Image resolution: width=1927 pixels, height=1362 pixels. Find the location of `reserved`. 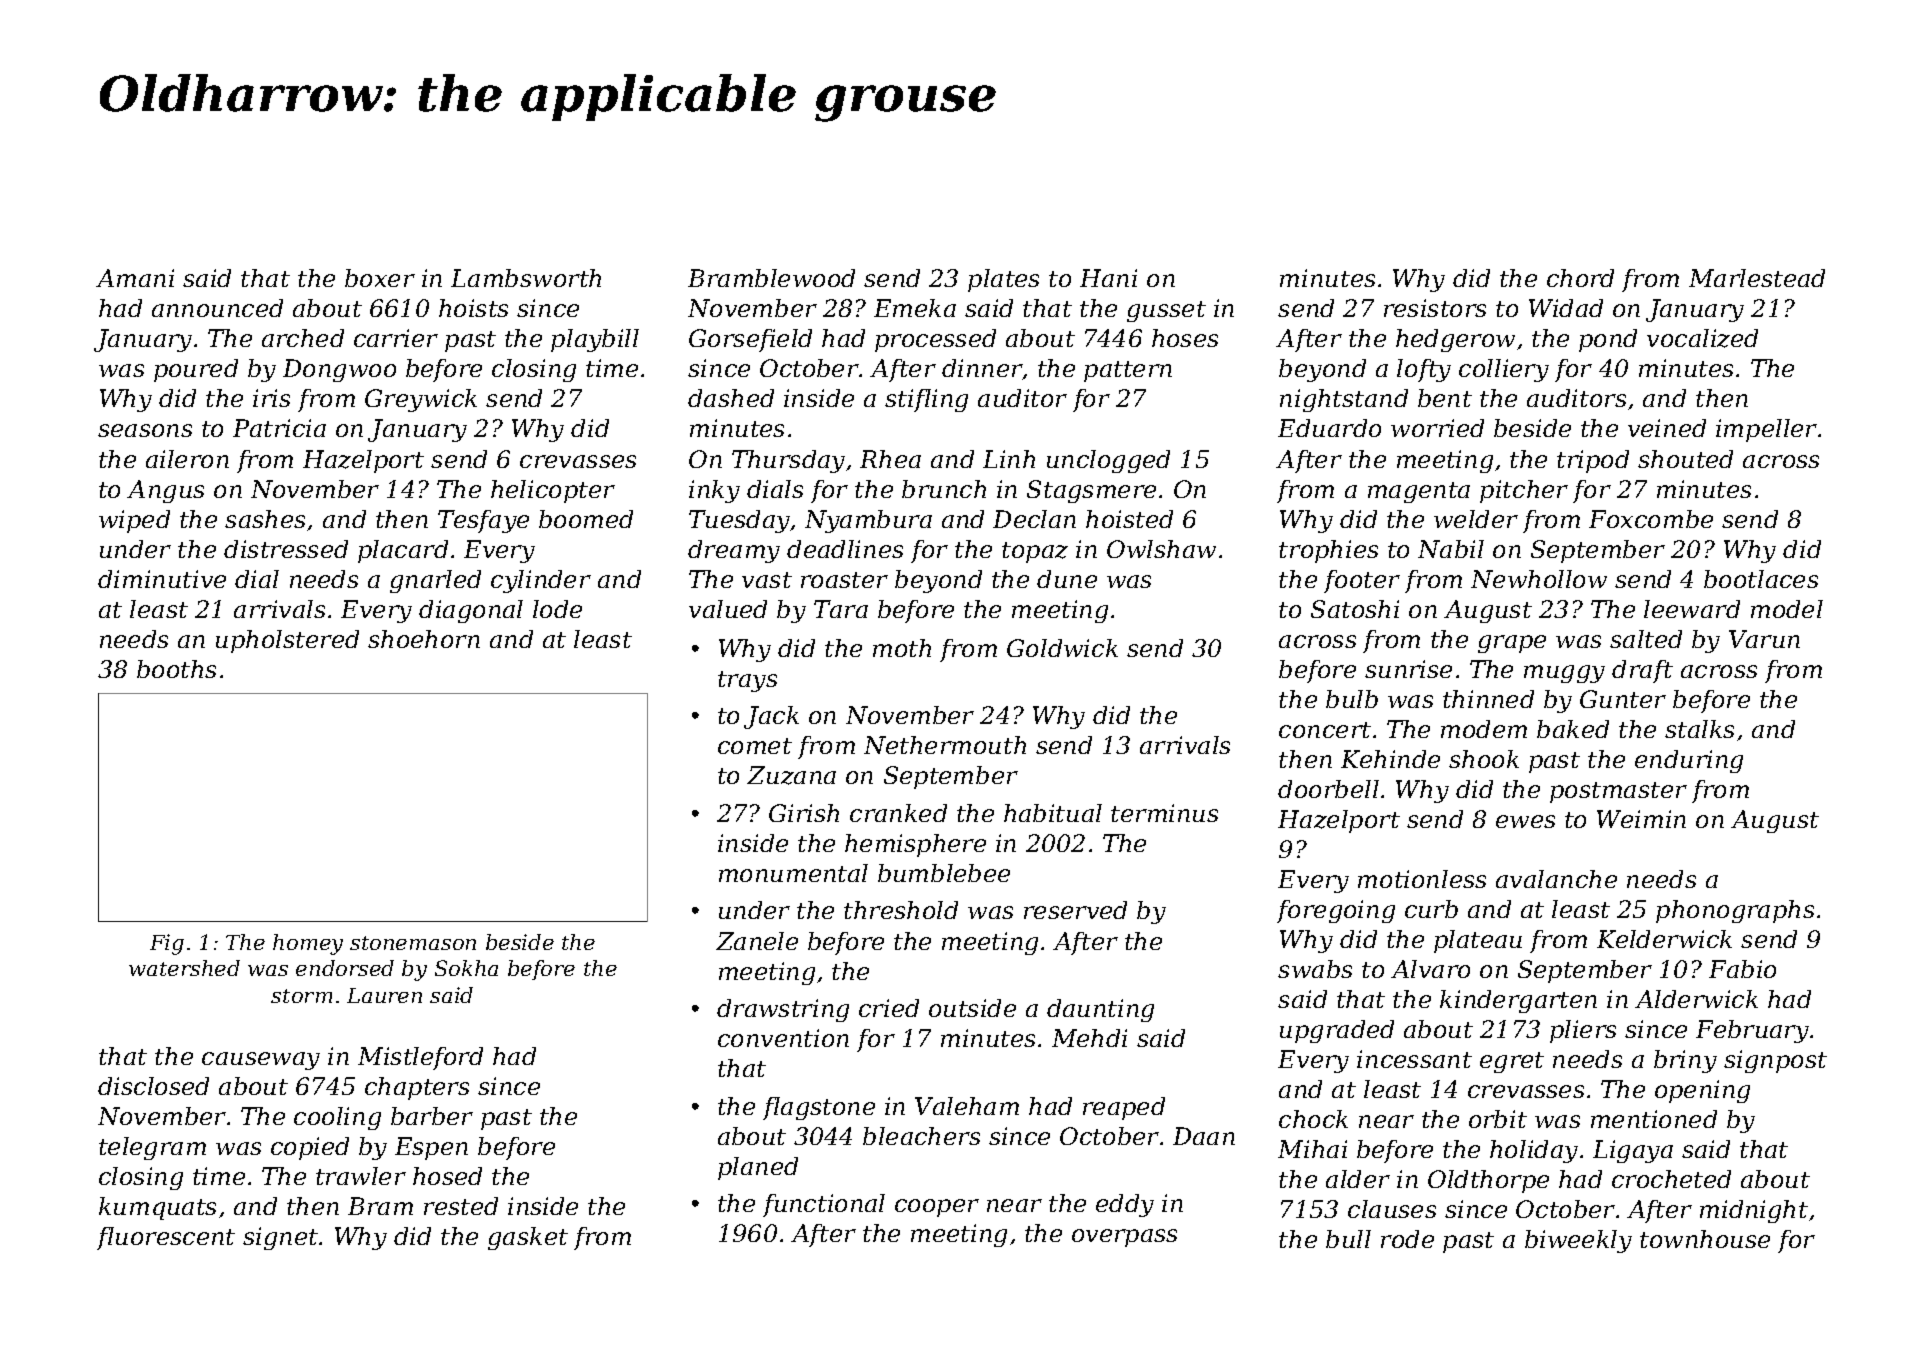

reserved is located at coordinates (1075, 910).
